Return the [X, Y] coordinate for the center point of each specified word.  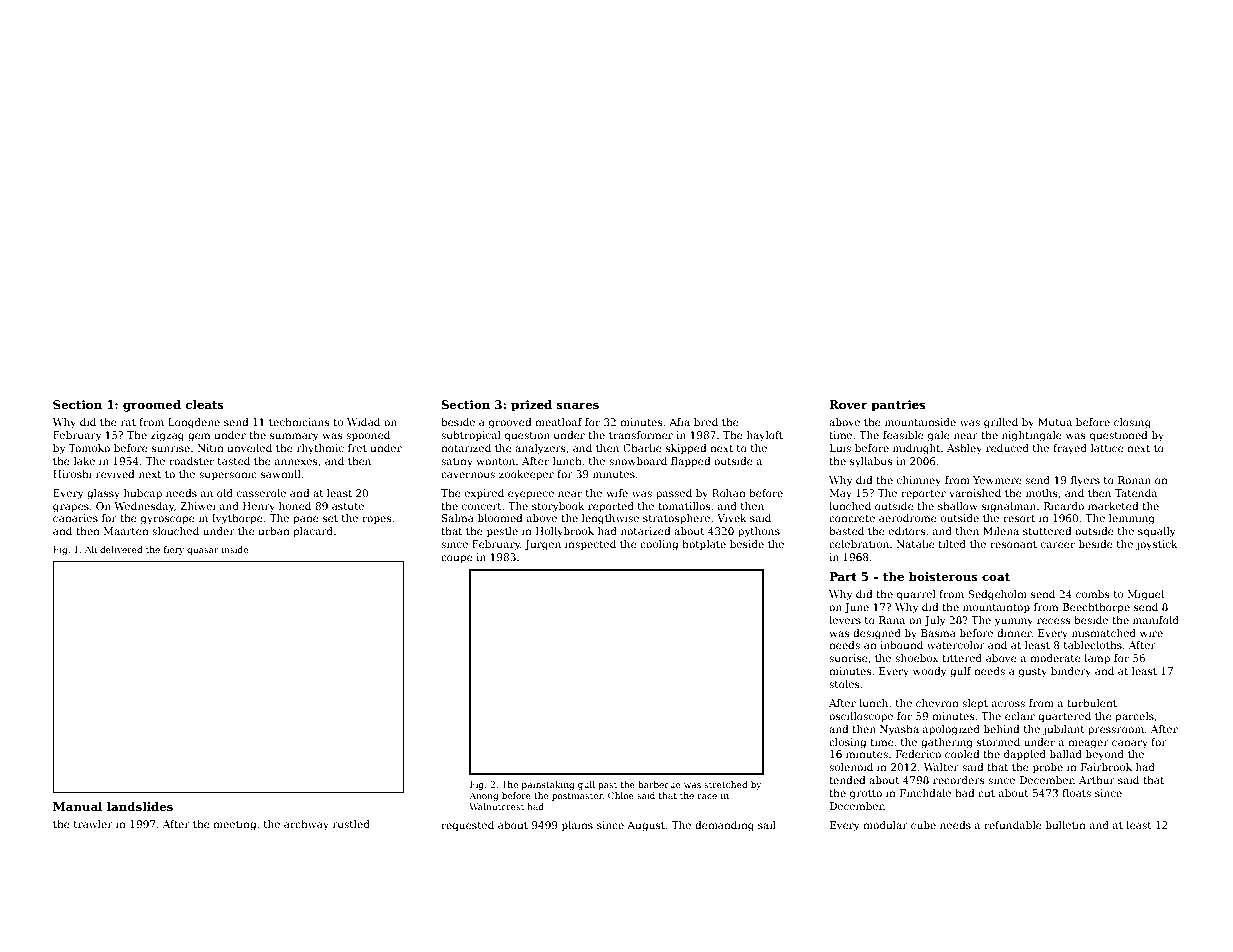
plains [577, 826]
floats [1076, 793]
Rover [848, 404]
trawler [93, 824]
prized [531, 406]
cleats [205, 404]
